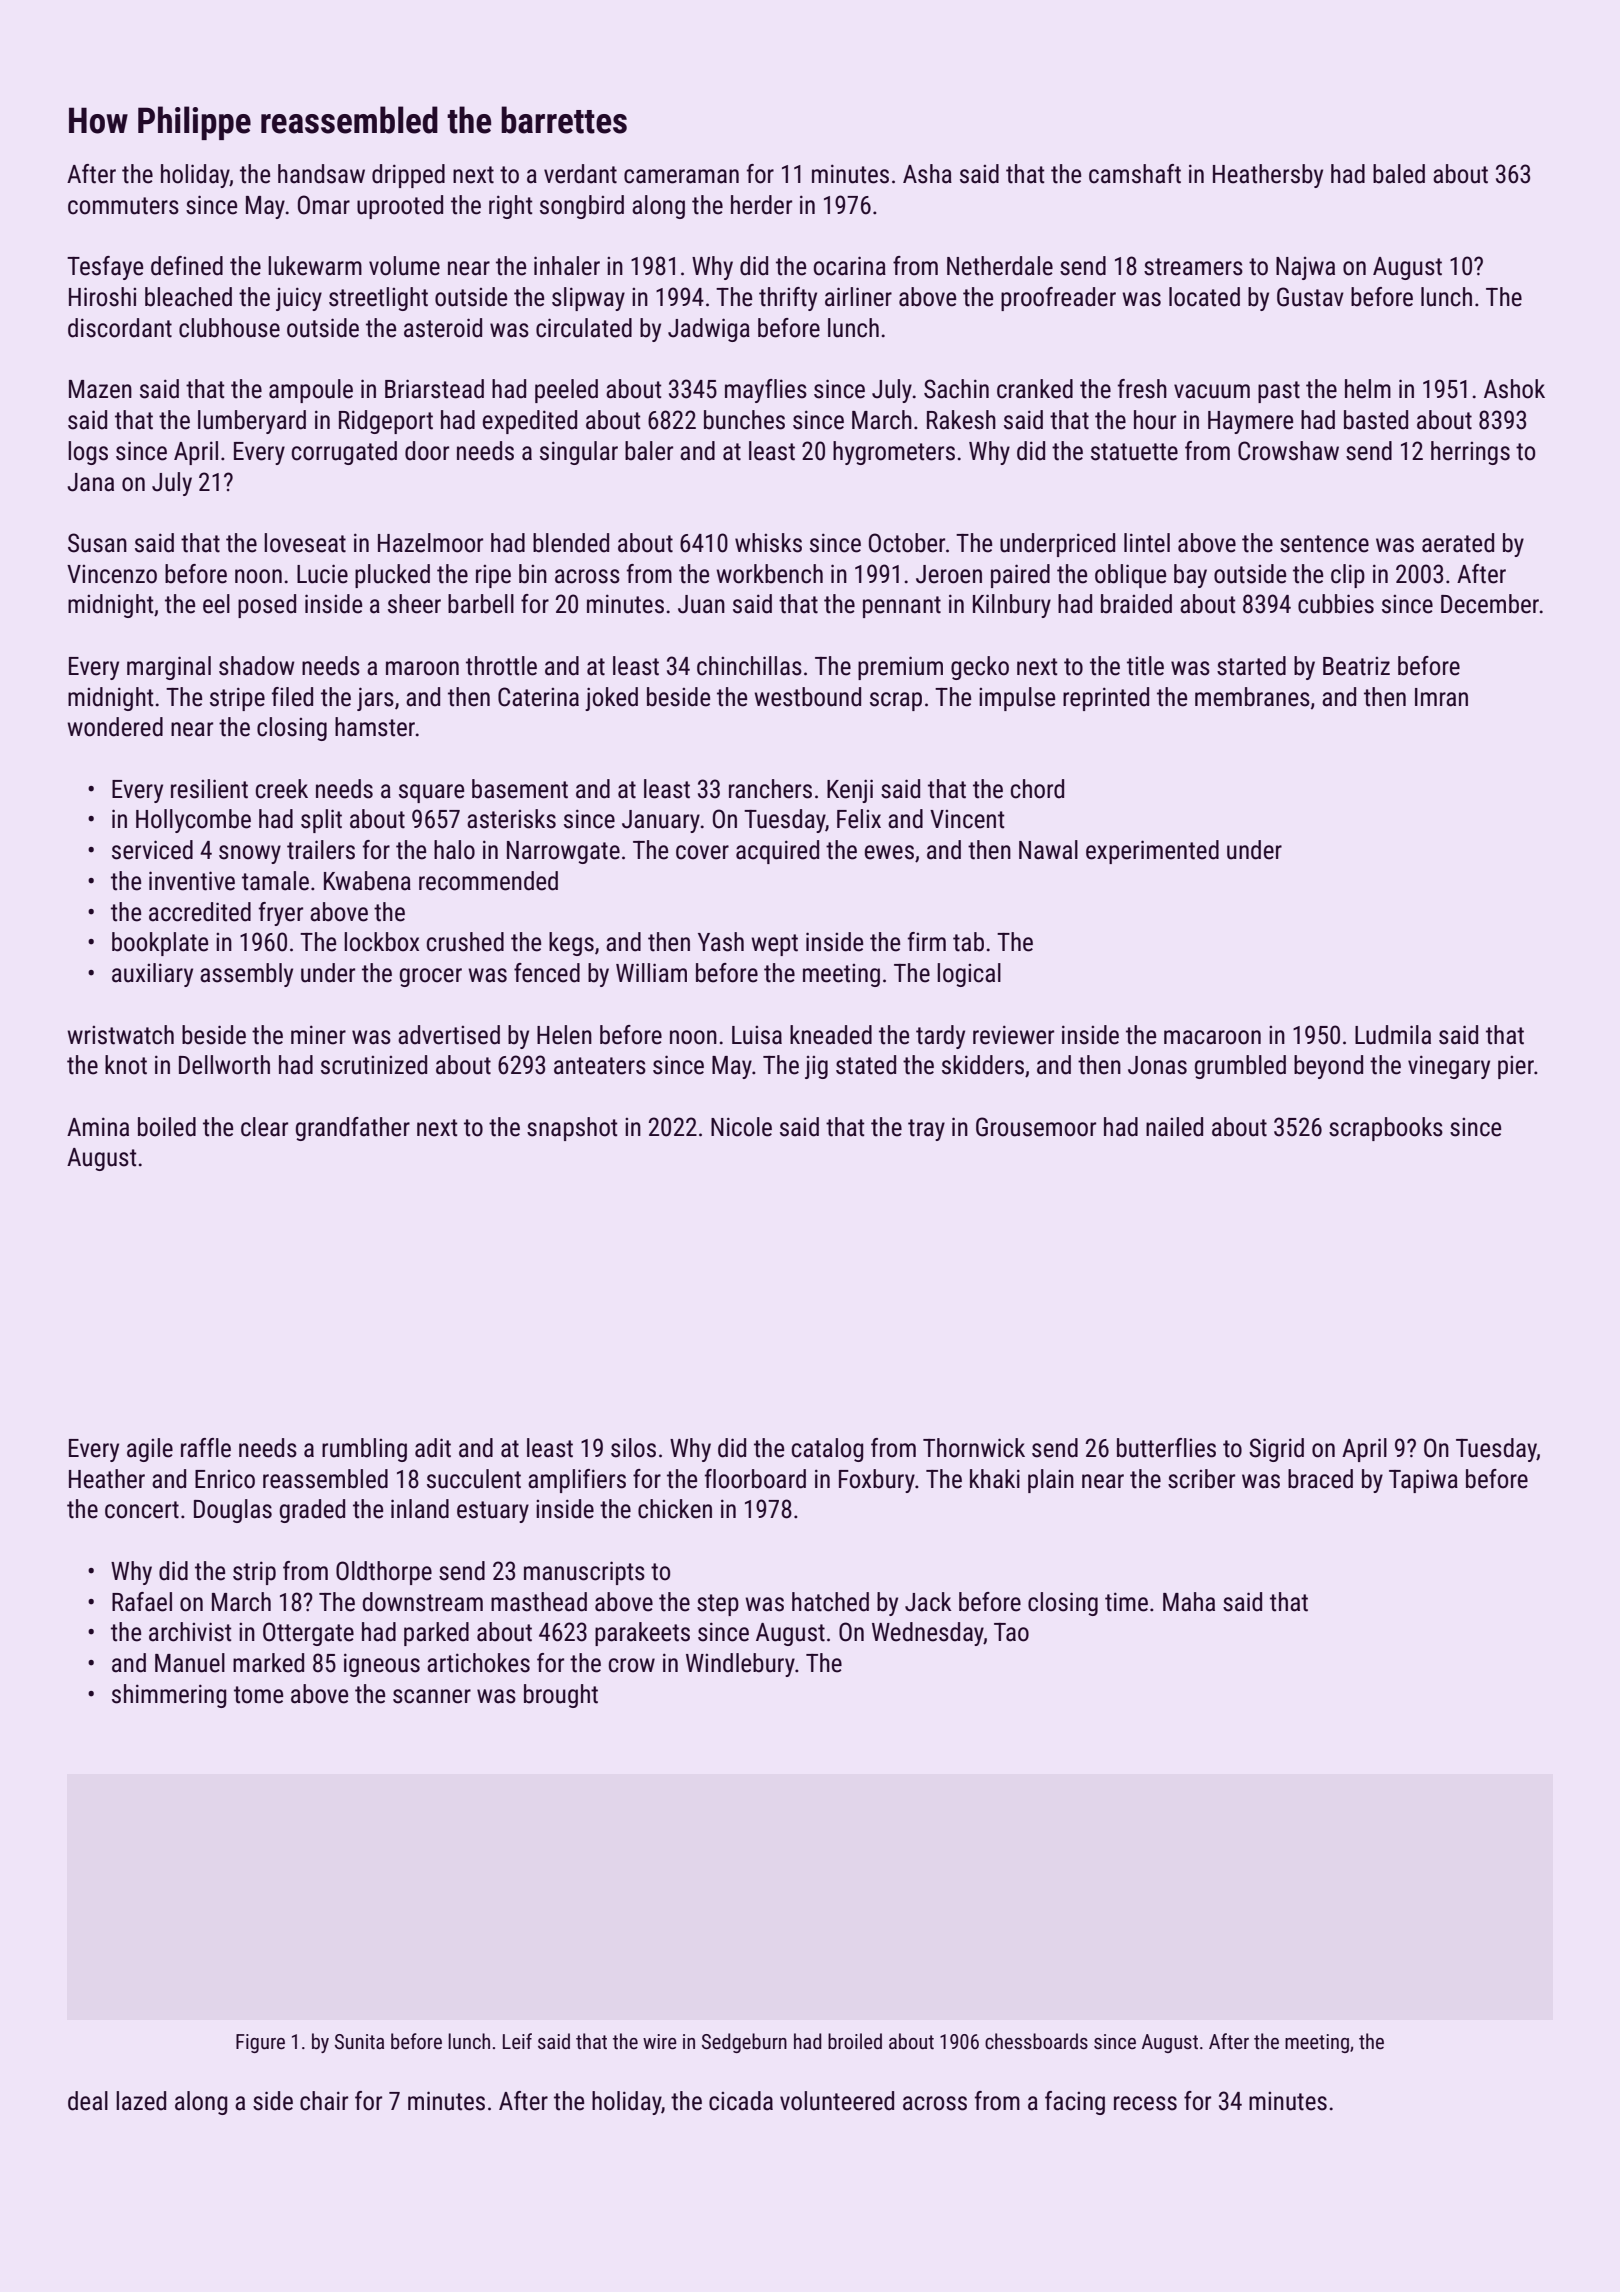 The height and width of the document is (2292, 1620). What do you see at coordinates (1145, 2103) in the document?
I see `recess` at bounding box center [1145, 2103].
